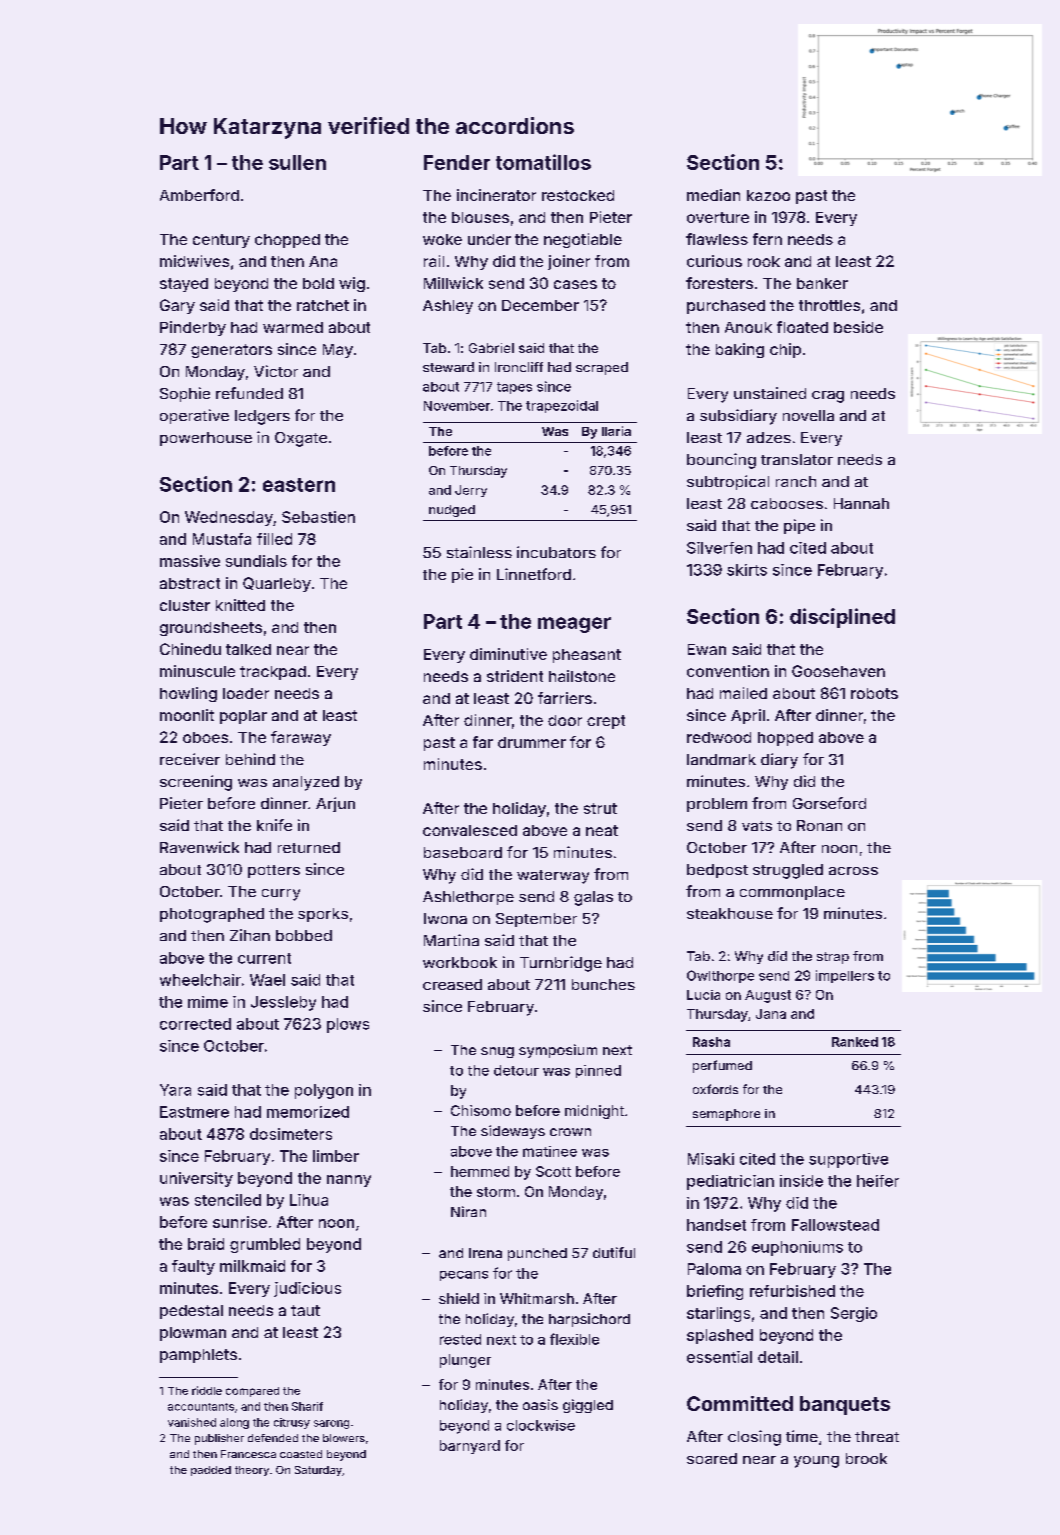 The image size is (1060, 1535). What do you see at coordinates (561, 964) in the screenshot?
I see `Turnbridge` at bounding box center [561, 964].
